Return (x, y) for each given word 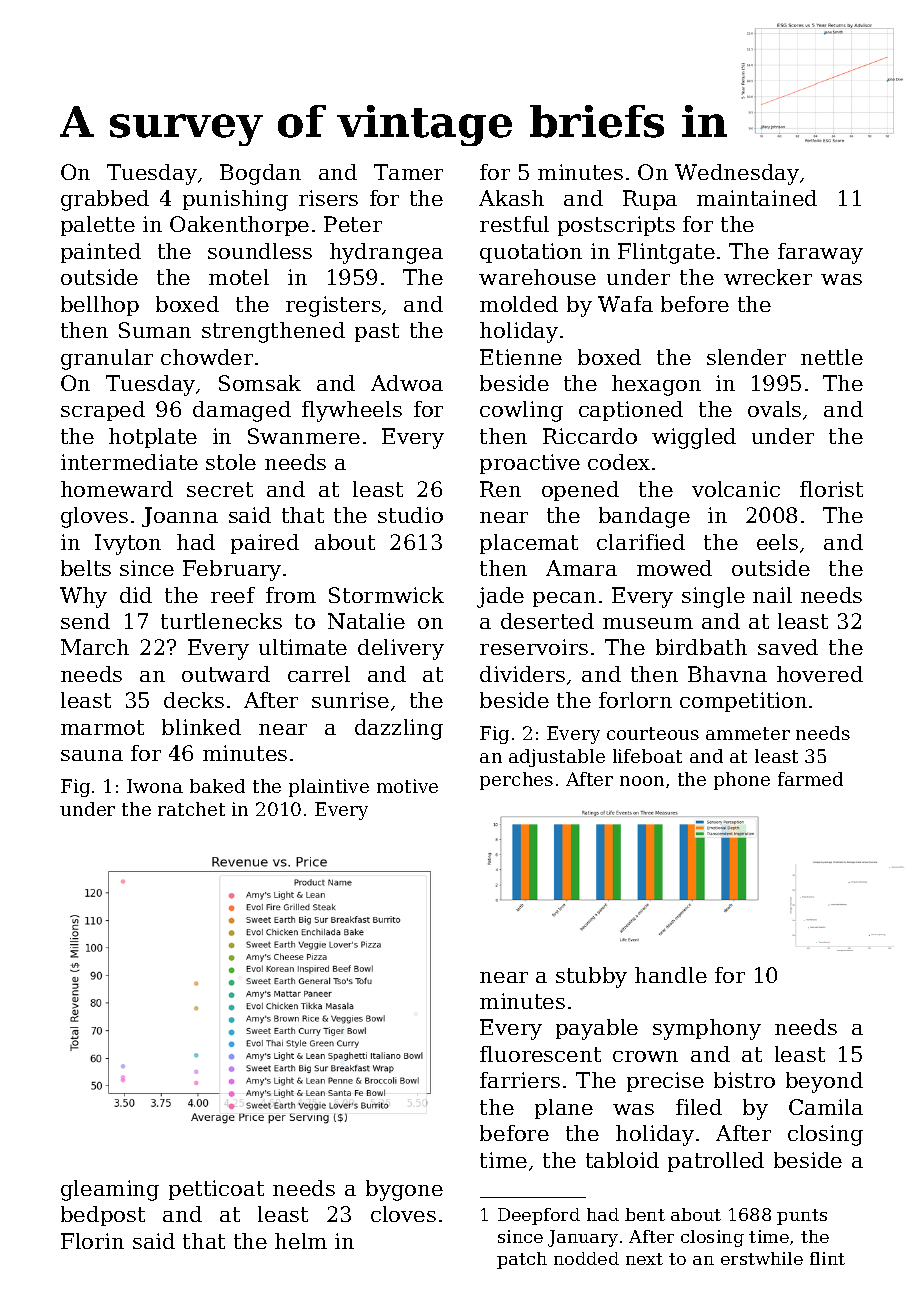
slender (746, 357)
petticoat (216, 1190)
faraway (820, 253)
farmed (810, 779)
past (377, 332)
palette (98, 226)
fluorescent (540, 1054)
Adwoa (407, 383)
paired (265, 544)
